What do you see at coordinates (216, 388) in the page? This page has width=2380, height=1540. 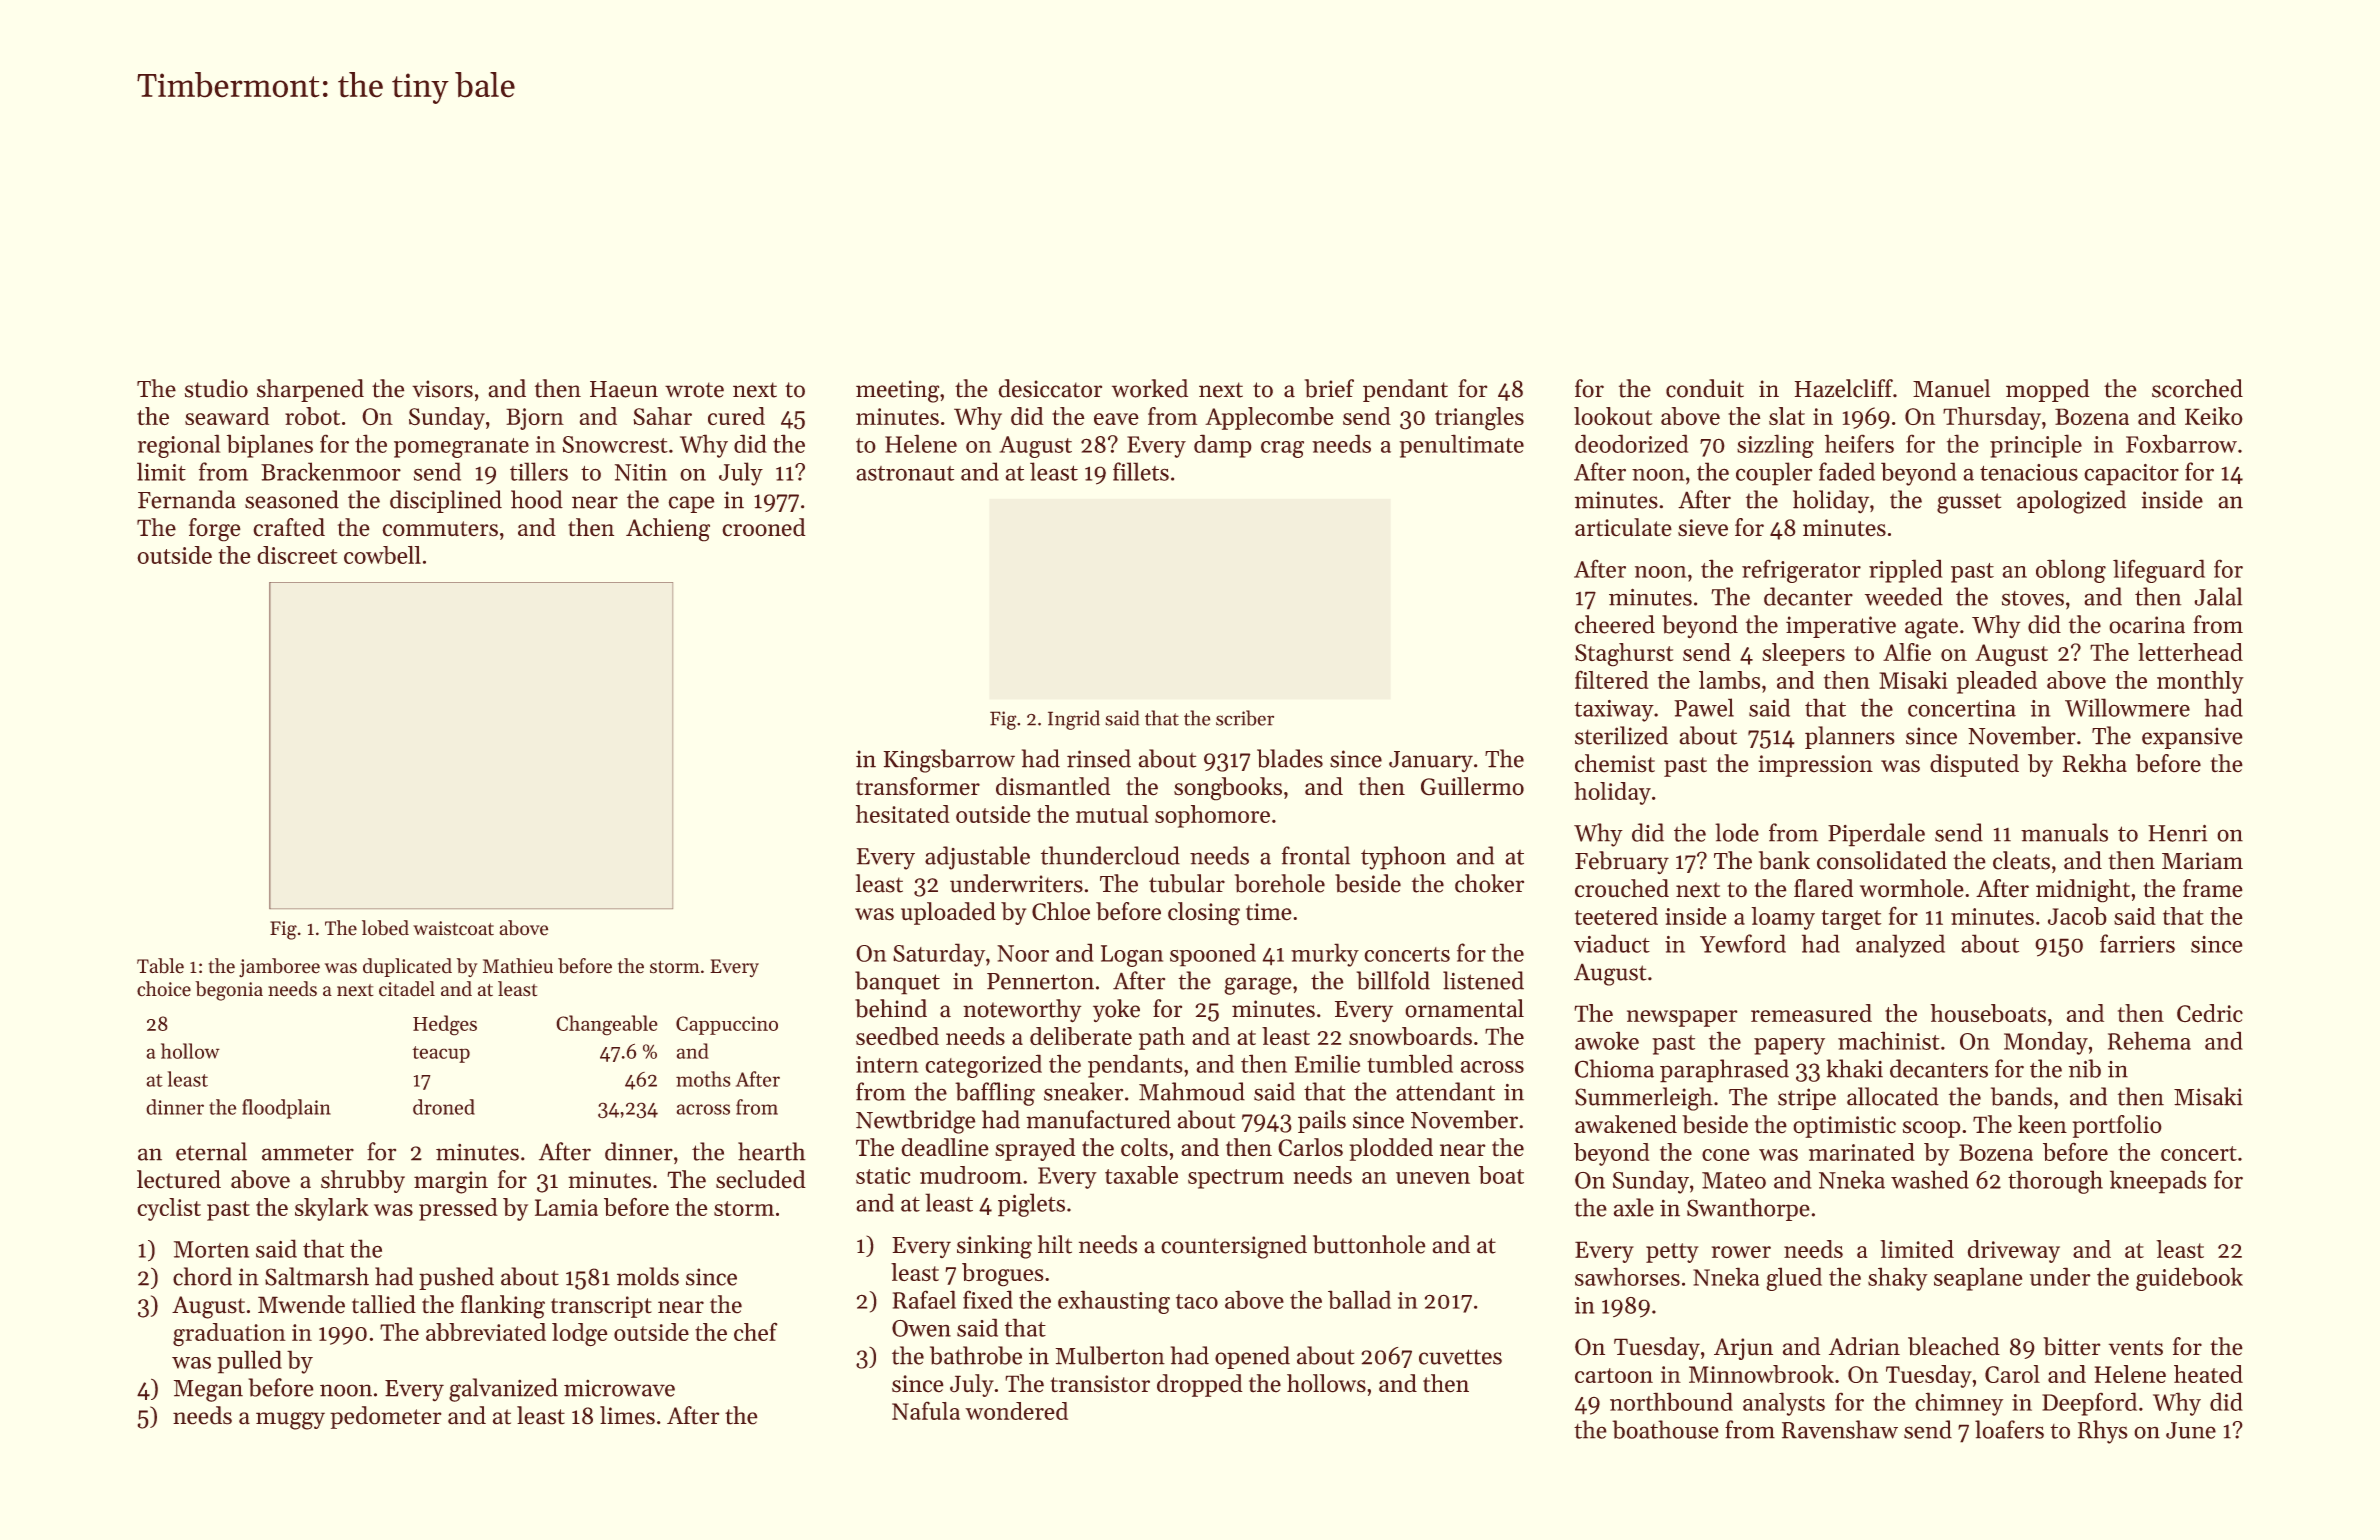 I see `studio` at bounding box center [216, 388].
